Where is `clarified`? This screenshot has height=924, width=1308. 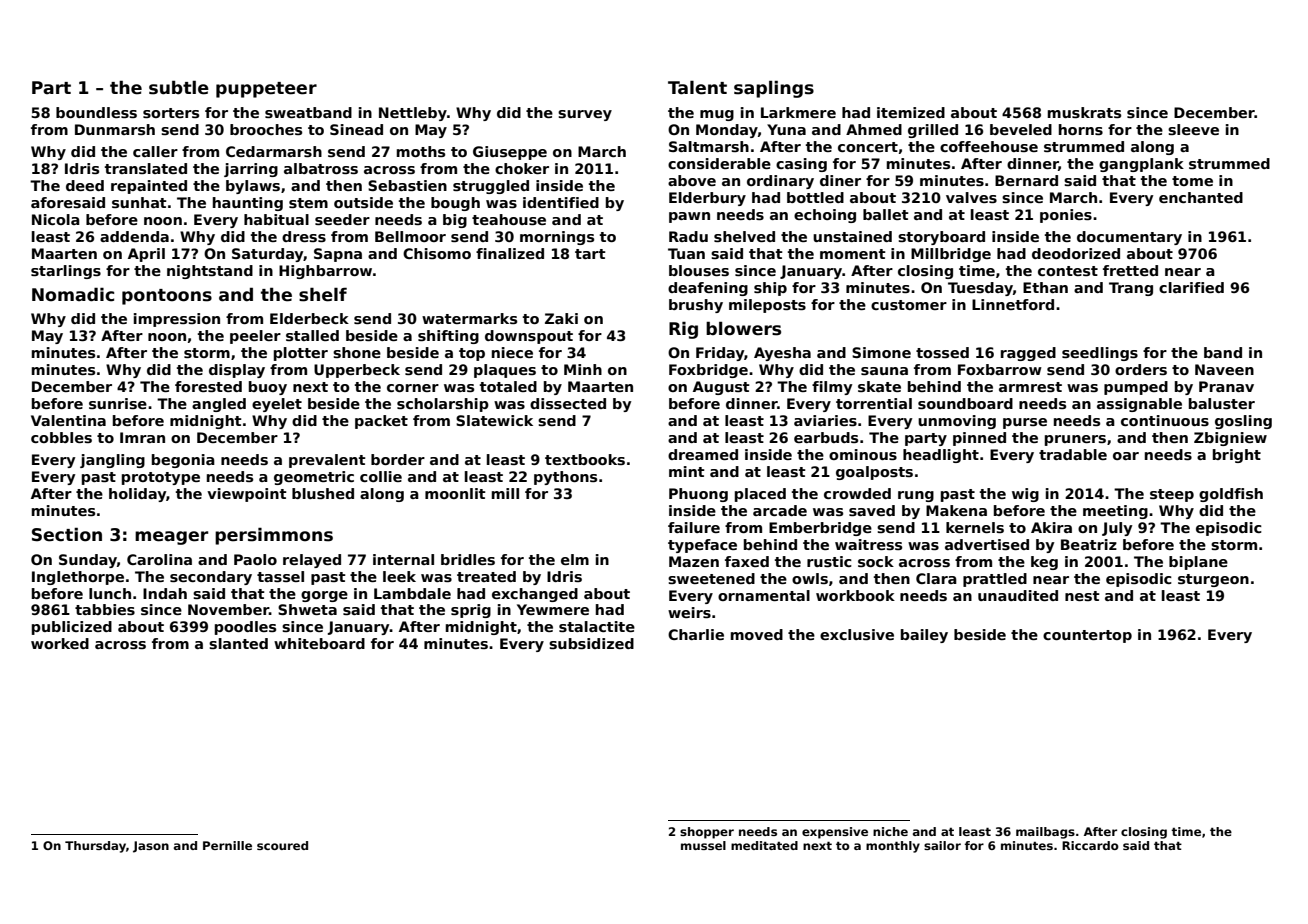 clarified is located at coordinates (1191, 287).
